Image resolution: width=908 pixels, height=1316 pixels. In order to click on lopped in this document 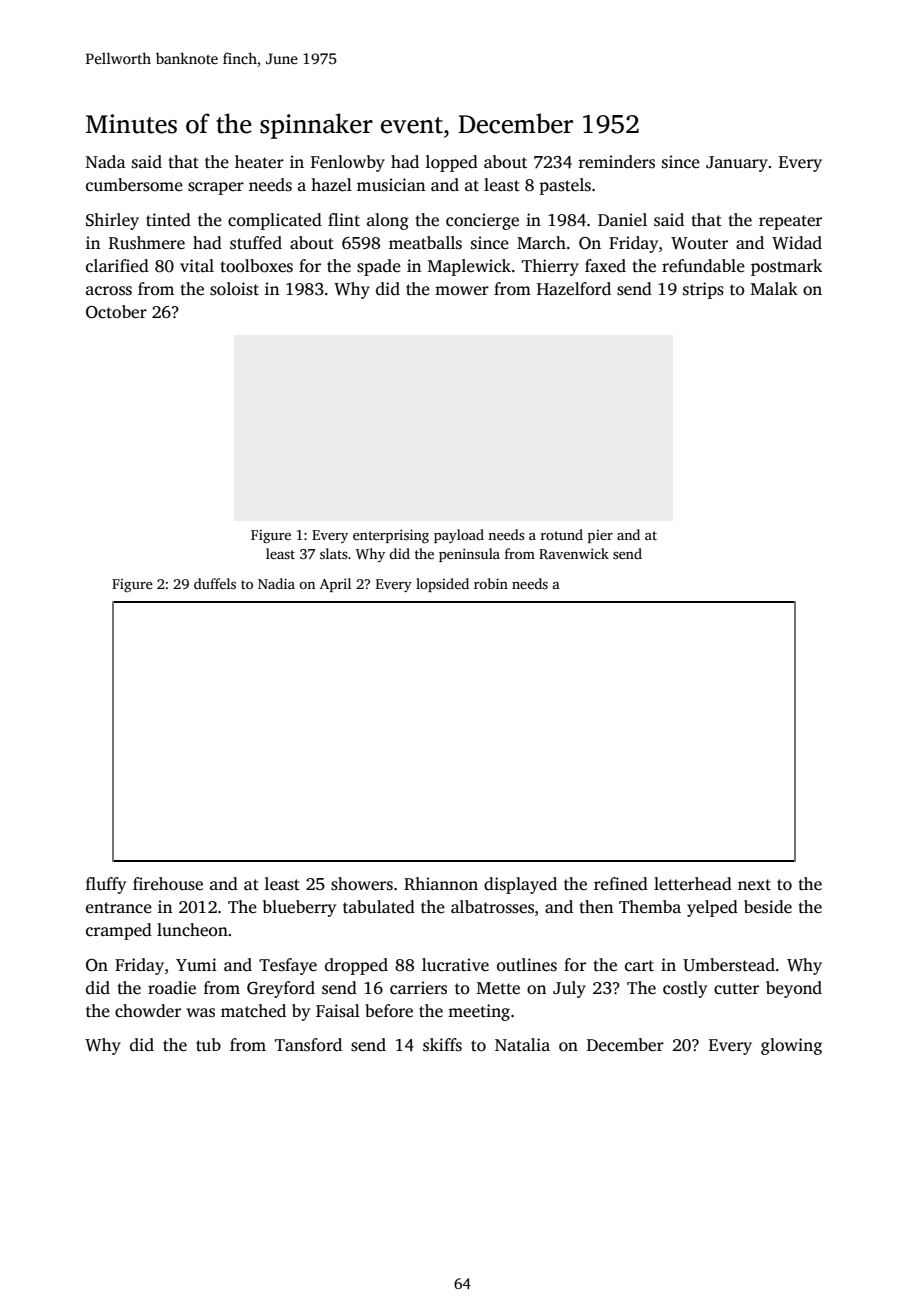, I will do `click(452, 163)`.
